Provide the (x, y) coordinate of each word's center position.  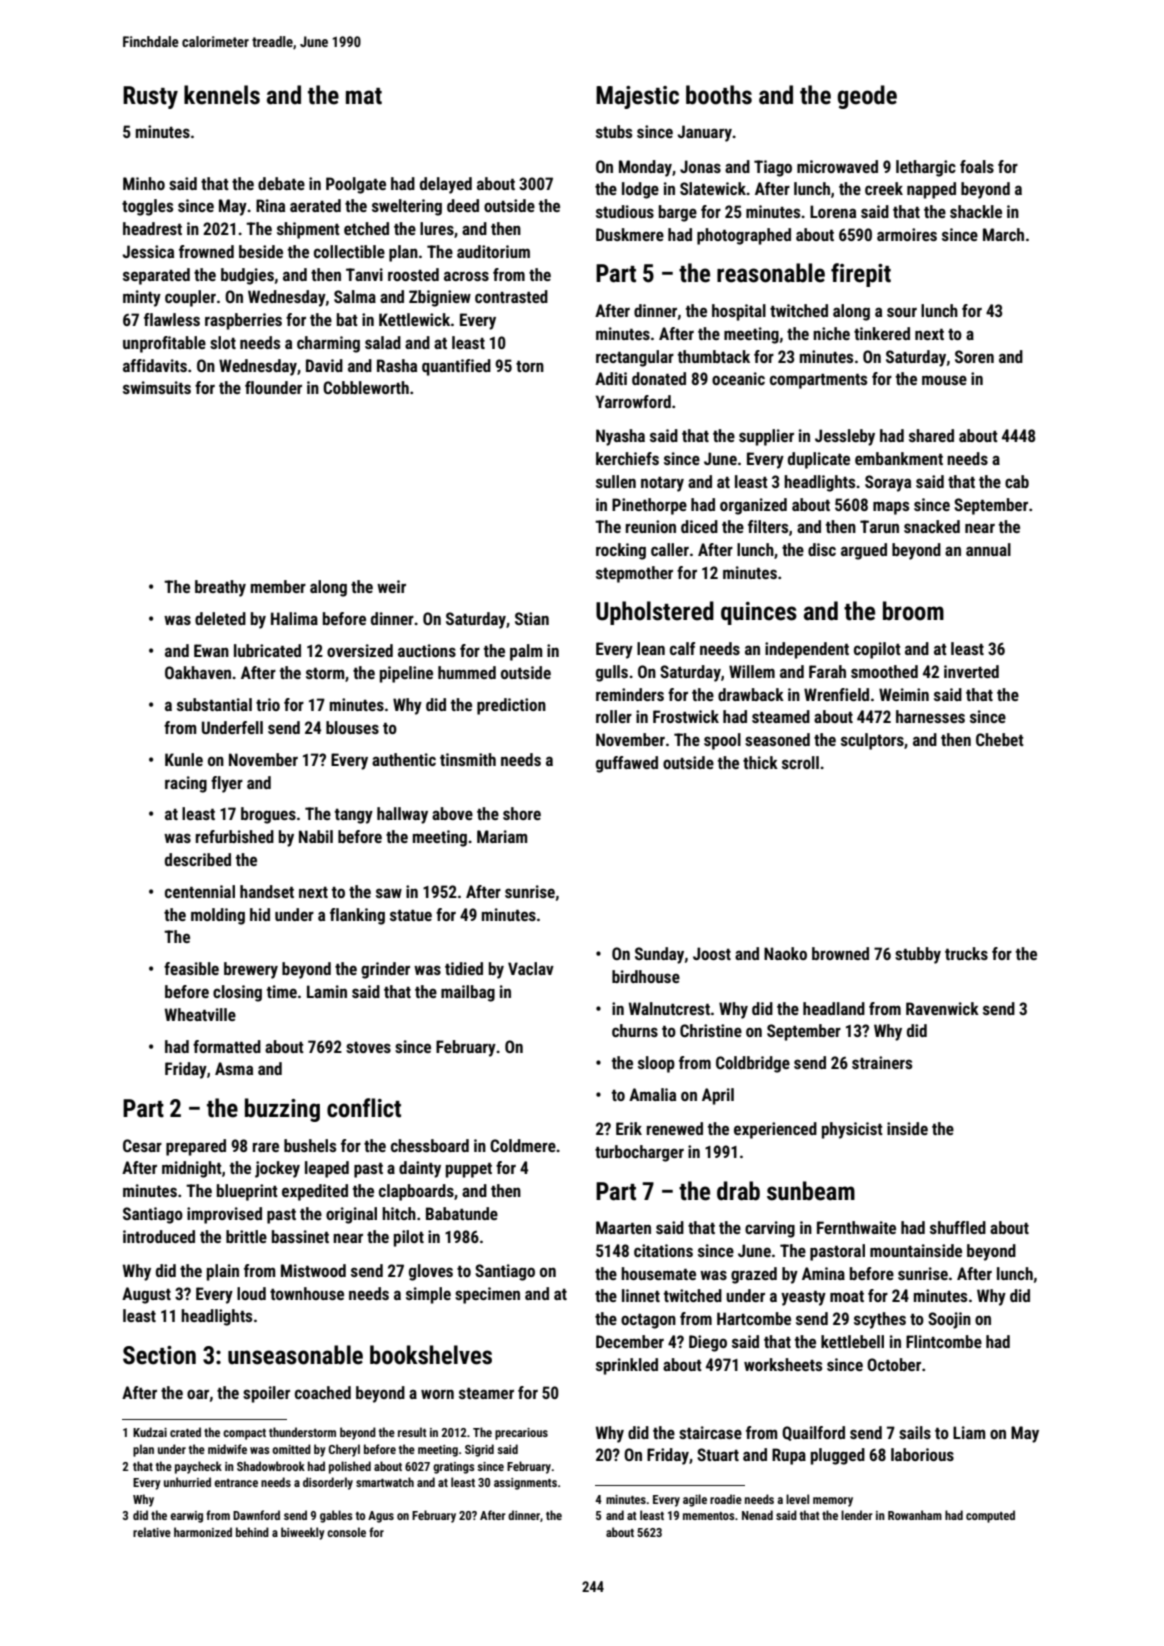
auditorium (493, 251)
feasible (191, 968)
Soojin (949, 1320)
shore (522, 813)
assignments (525, 1484)
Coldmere (523, 1145)
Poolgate (356, 185)
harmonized (203, 1532)
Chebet (1000, 739)
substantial (214, 704)
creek (884, 188)
